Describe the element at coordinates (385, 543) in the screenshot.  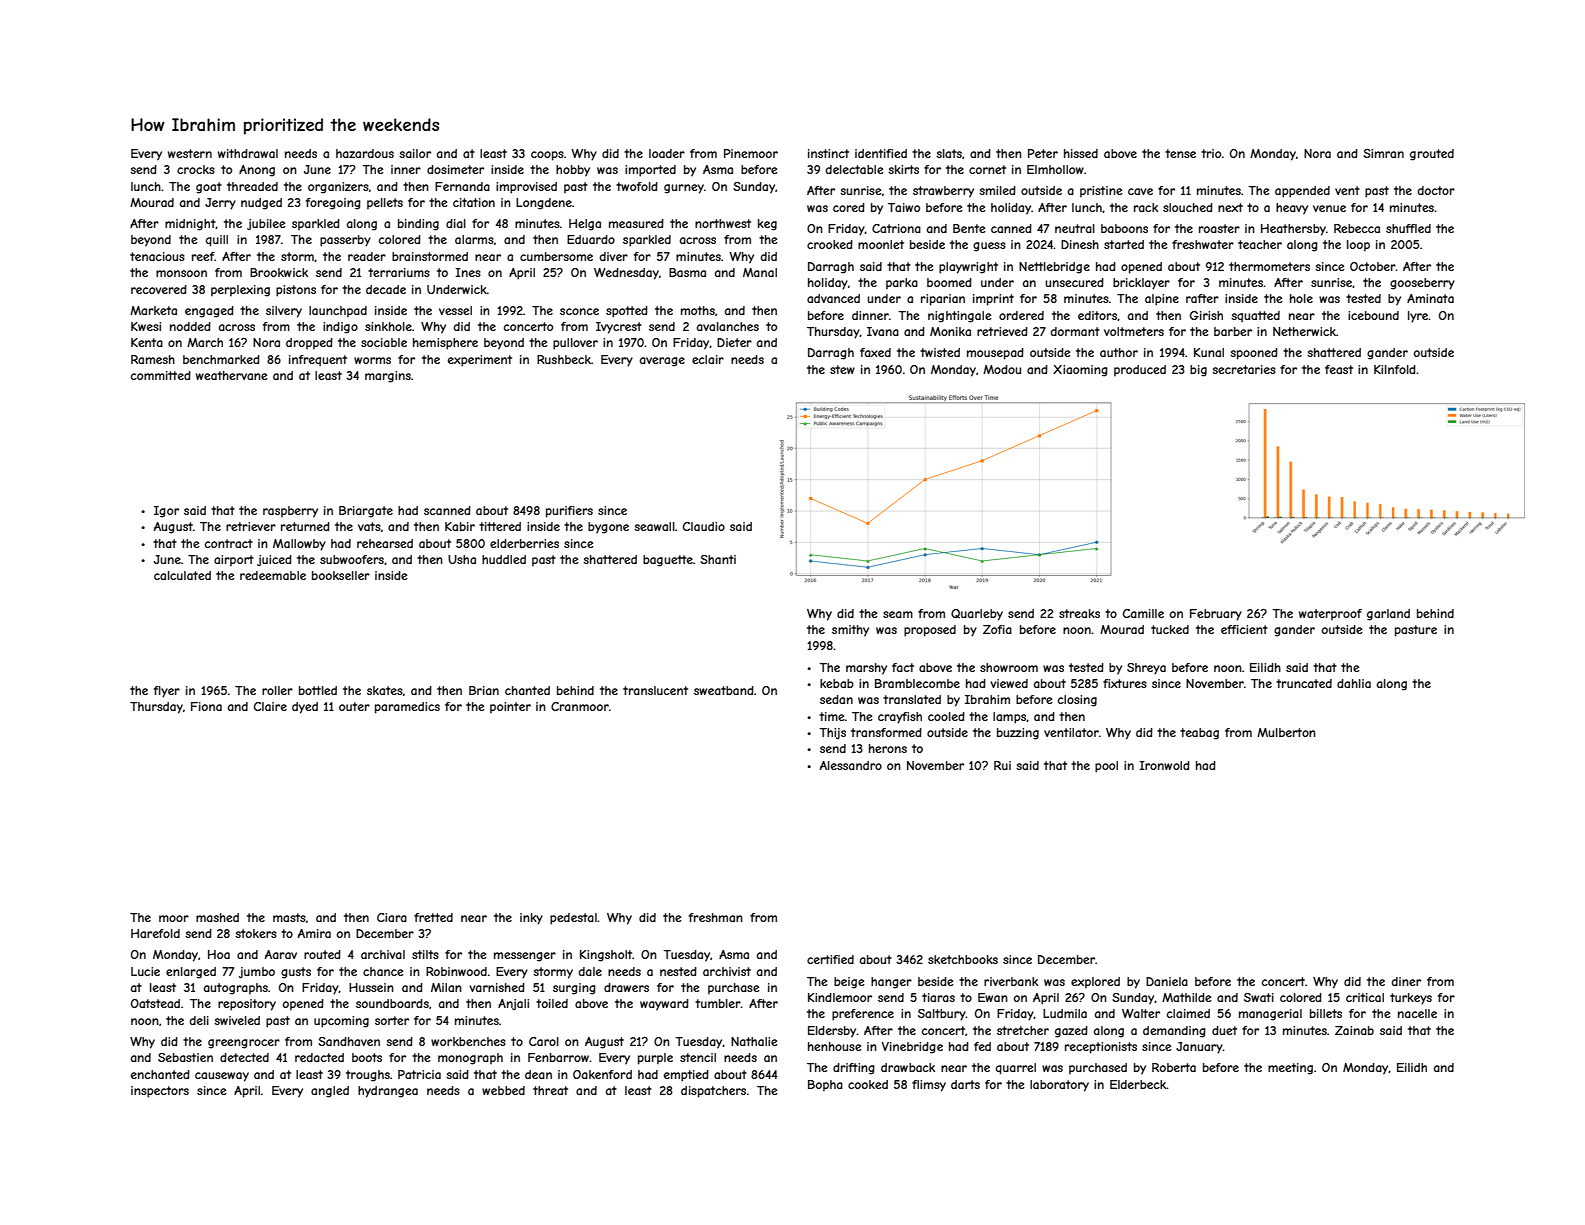
I see `rehearsed` at that location.
